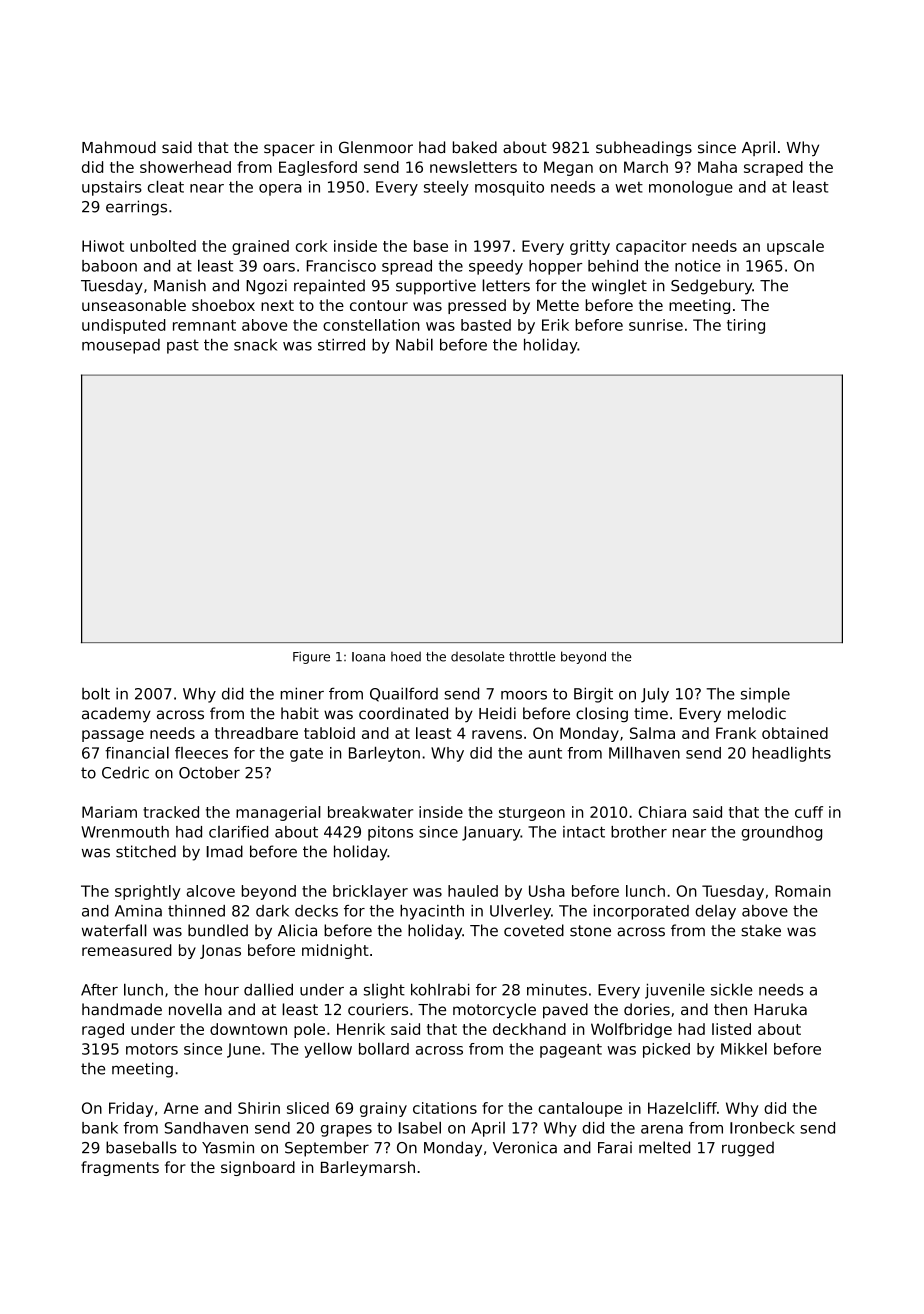  Describe the element at coordinates (256, 733) in the screenshot. I see `threadbare` at that location.
